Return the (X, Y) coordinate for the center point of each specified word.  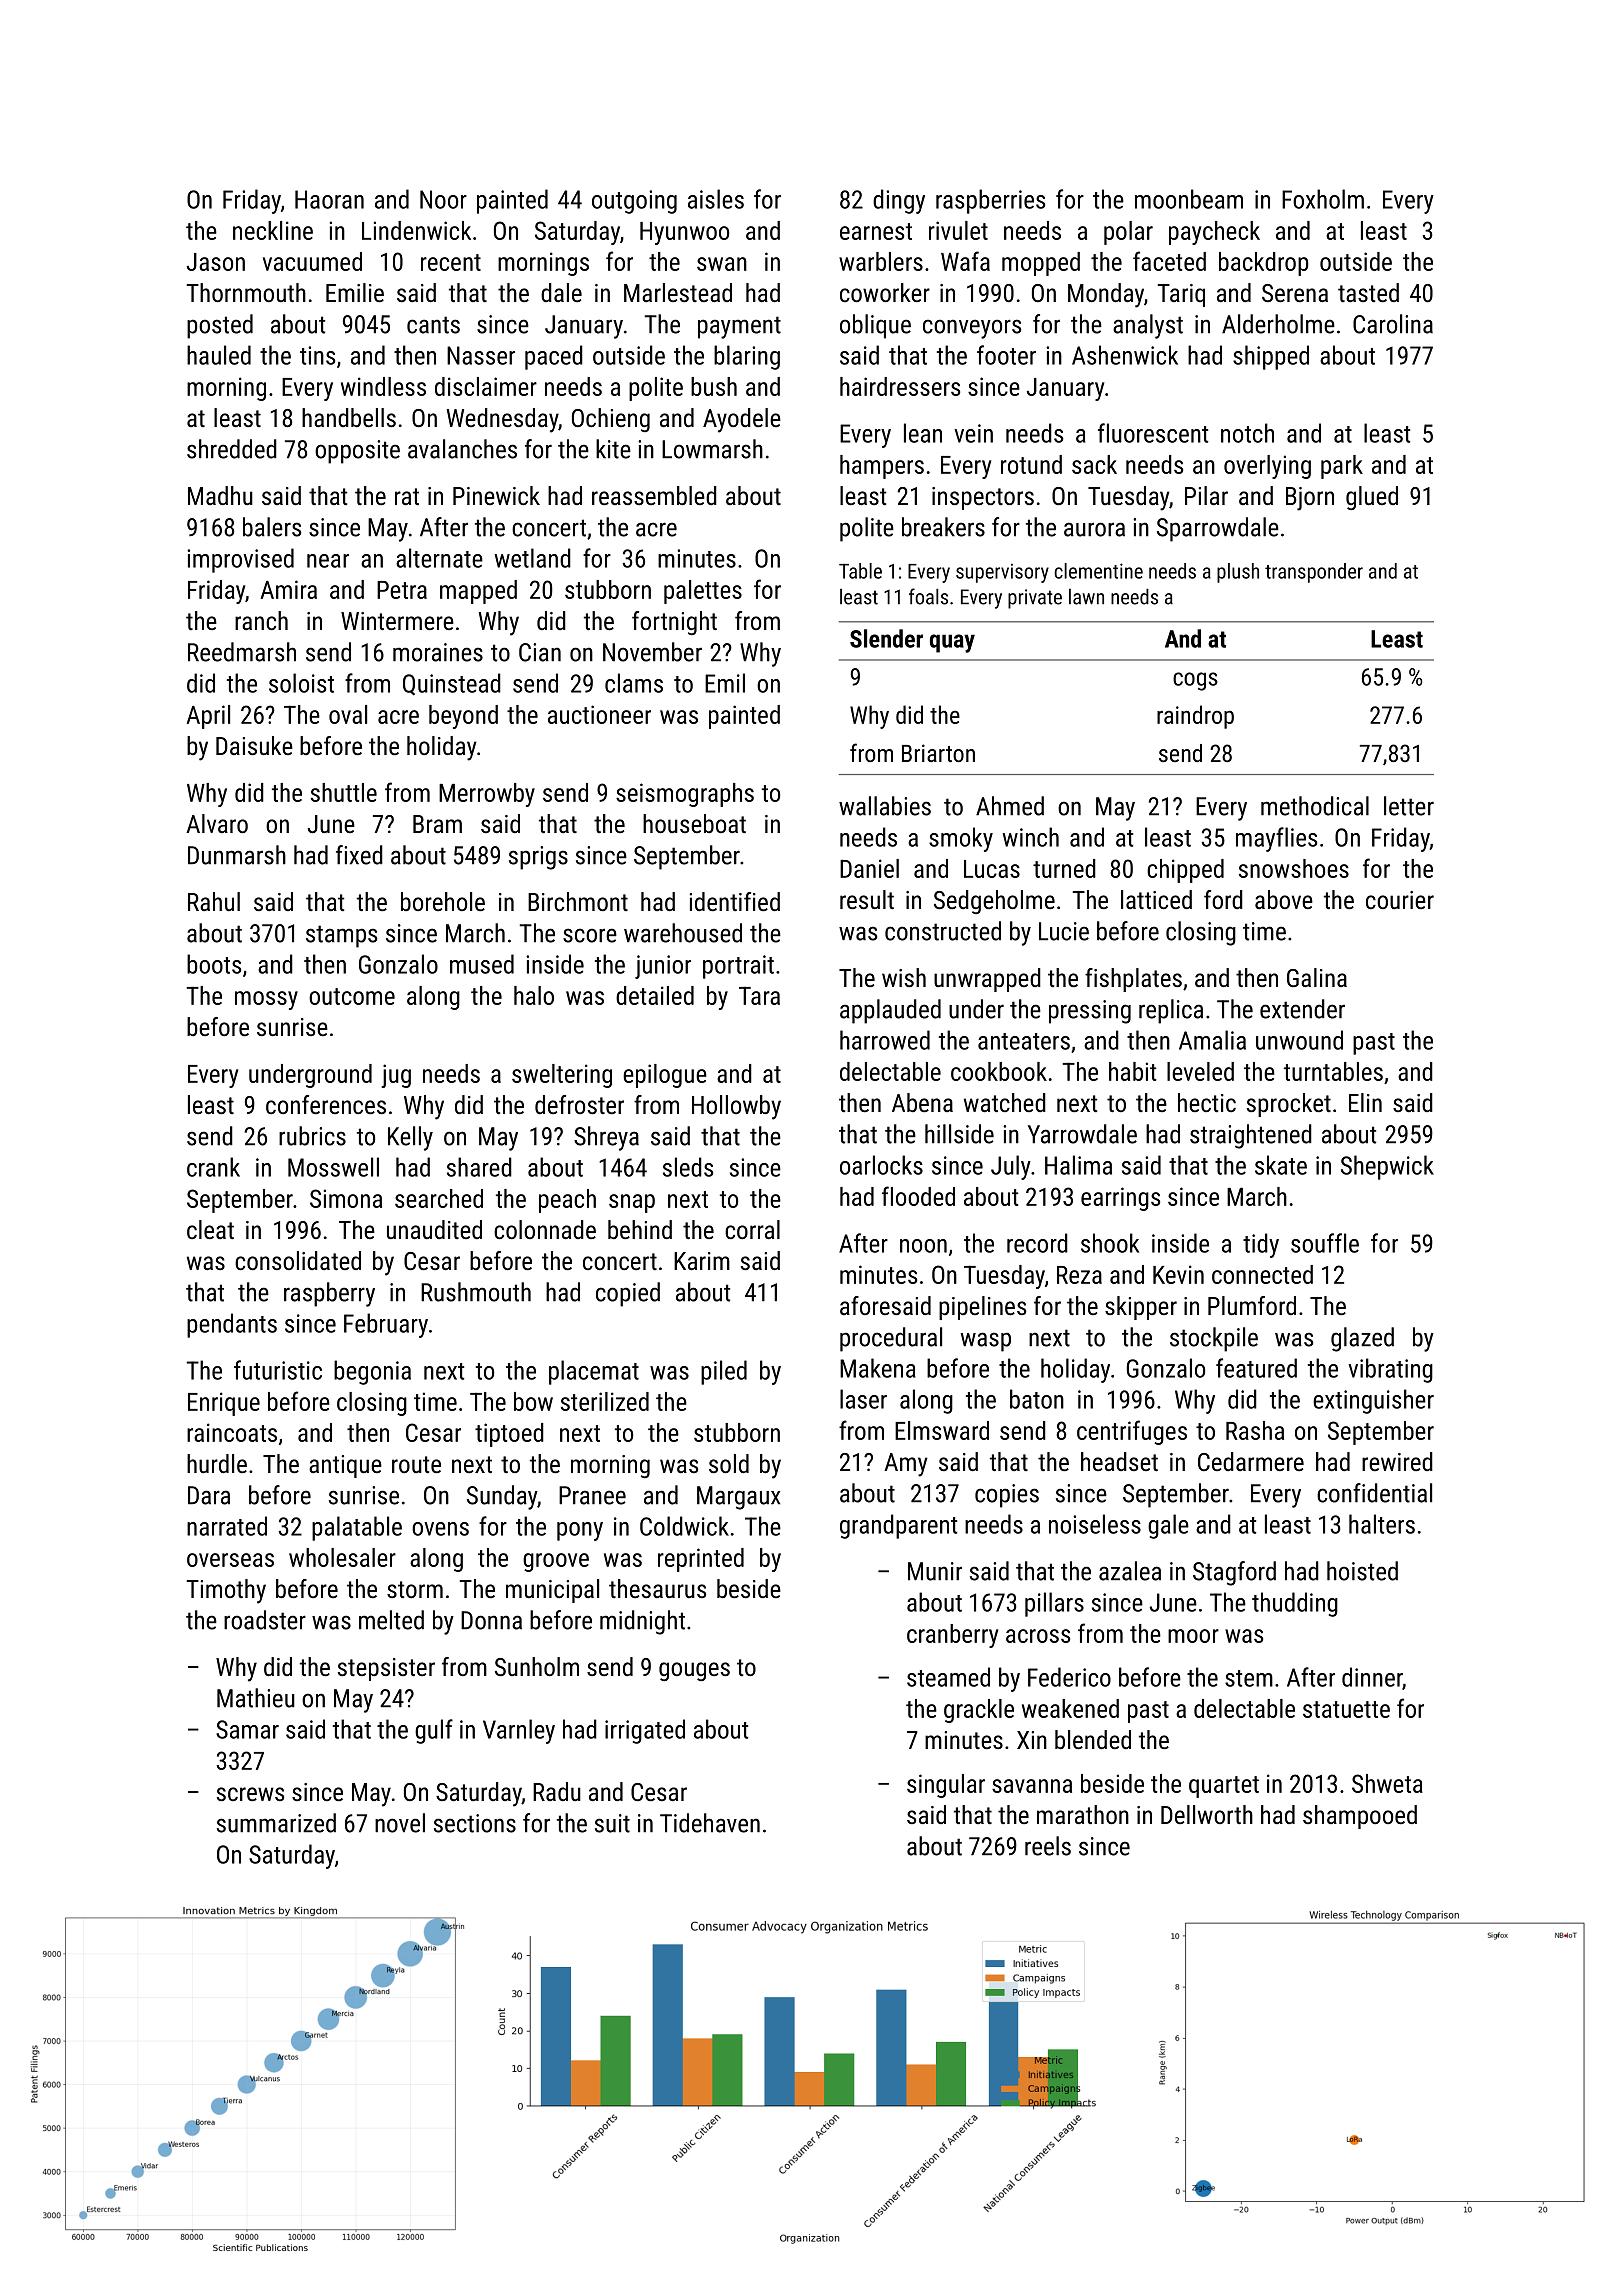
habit (1132, 1071)
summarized (276, 1823)
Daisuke (254, 745)
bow (533, 1401)
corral (752, 1229)
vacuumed (312, 261)
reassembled (654, 495)
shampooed (1360, 1817)
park (1342, 467)
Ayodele (742, 420)
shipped (1271, 357)
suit (612, 1823)
